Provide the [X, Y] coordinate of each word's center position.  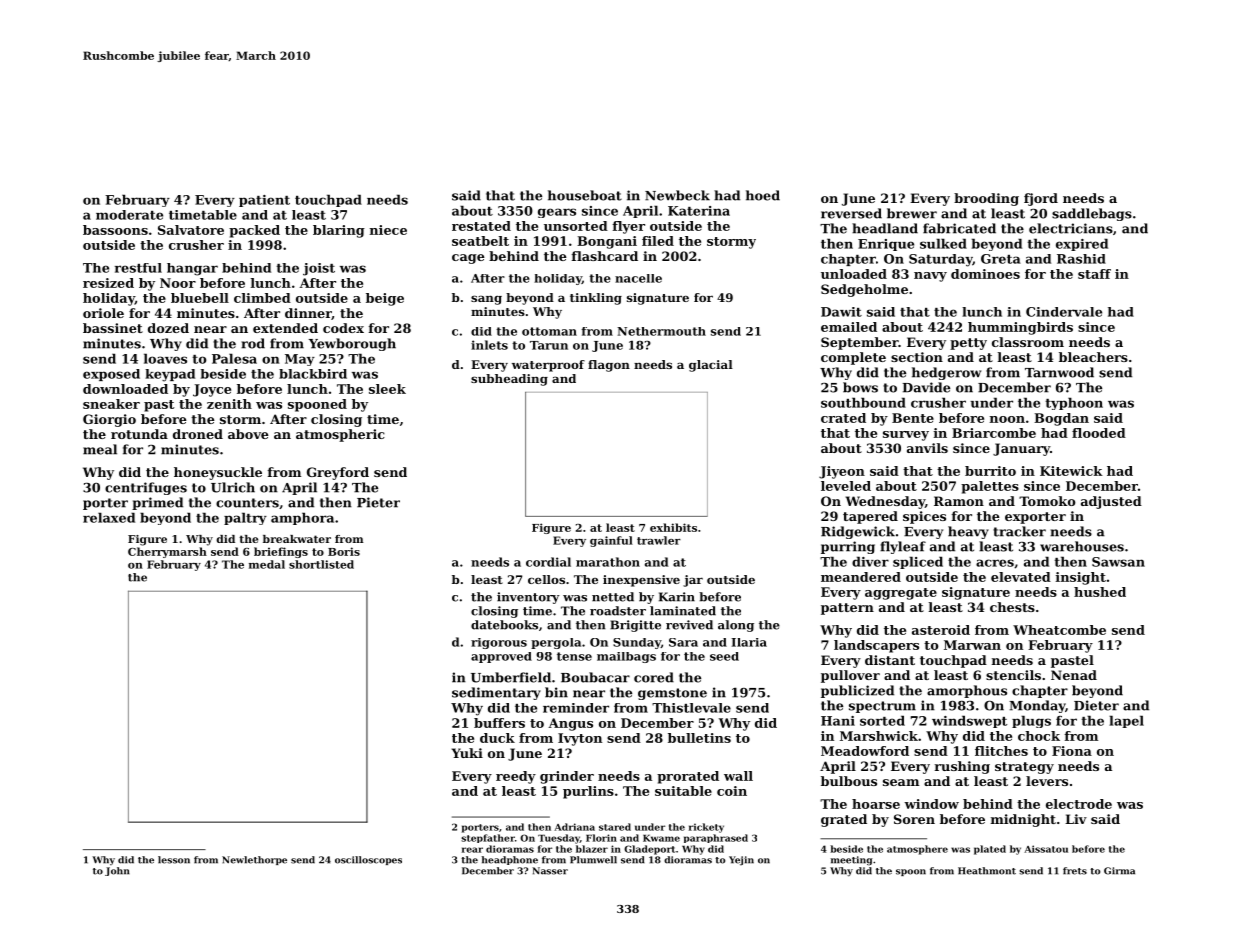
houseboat [585, 195]
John [117, 871]
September [859, 343]
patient [264, 201]
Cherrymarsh [167, 552]
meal [100, 449]
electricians [1071, 228]
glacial [711, 366]
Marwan [972, 645]
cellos [546, 579]
